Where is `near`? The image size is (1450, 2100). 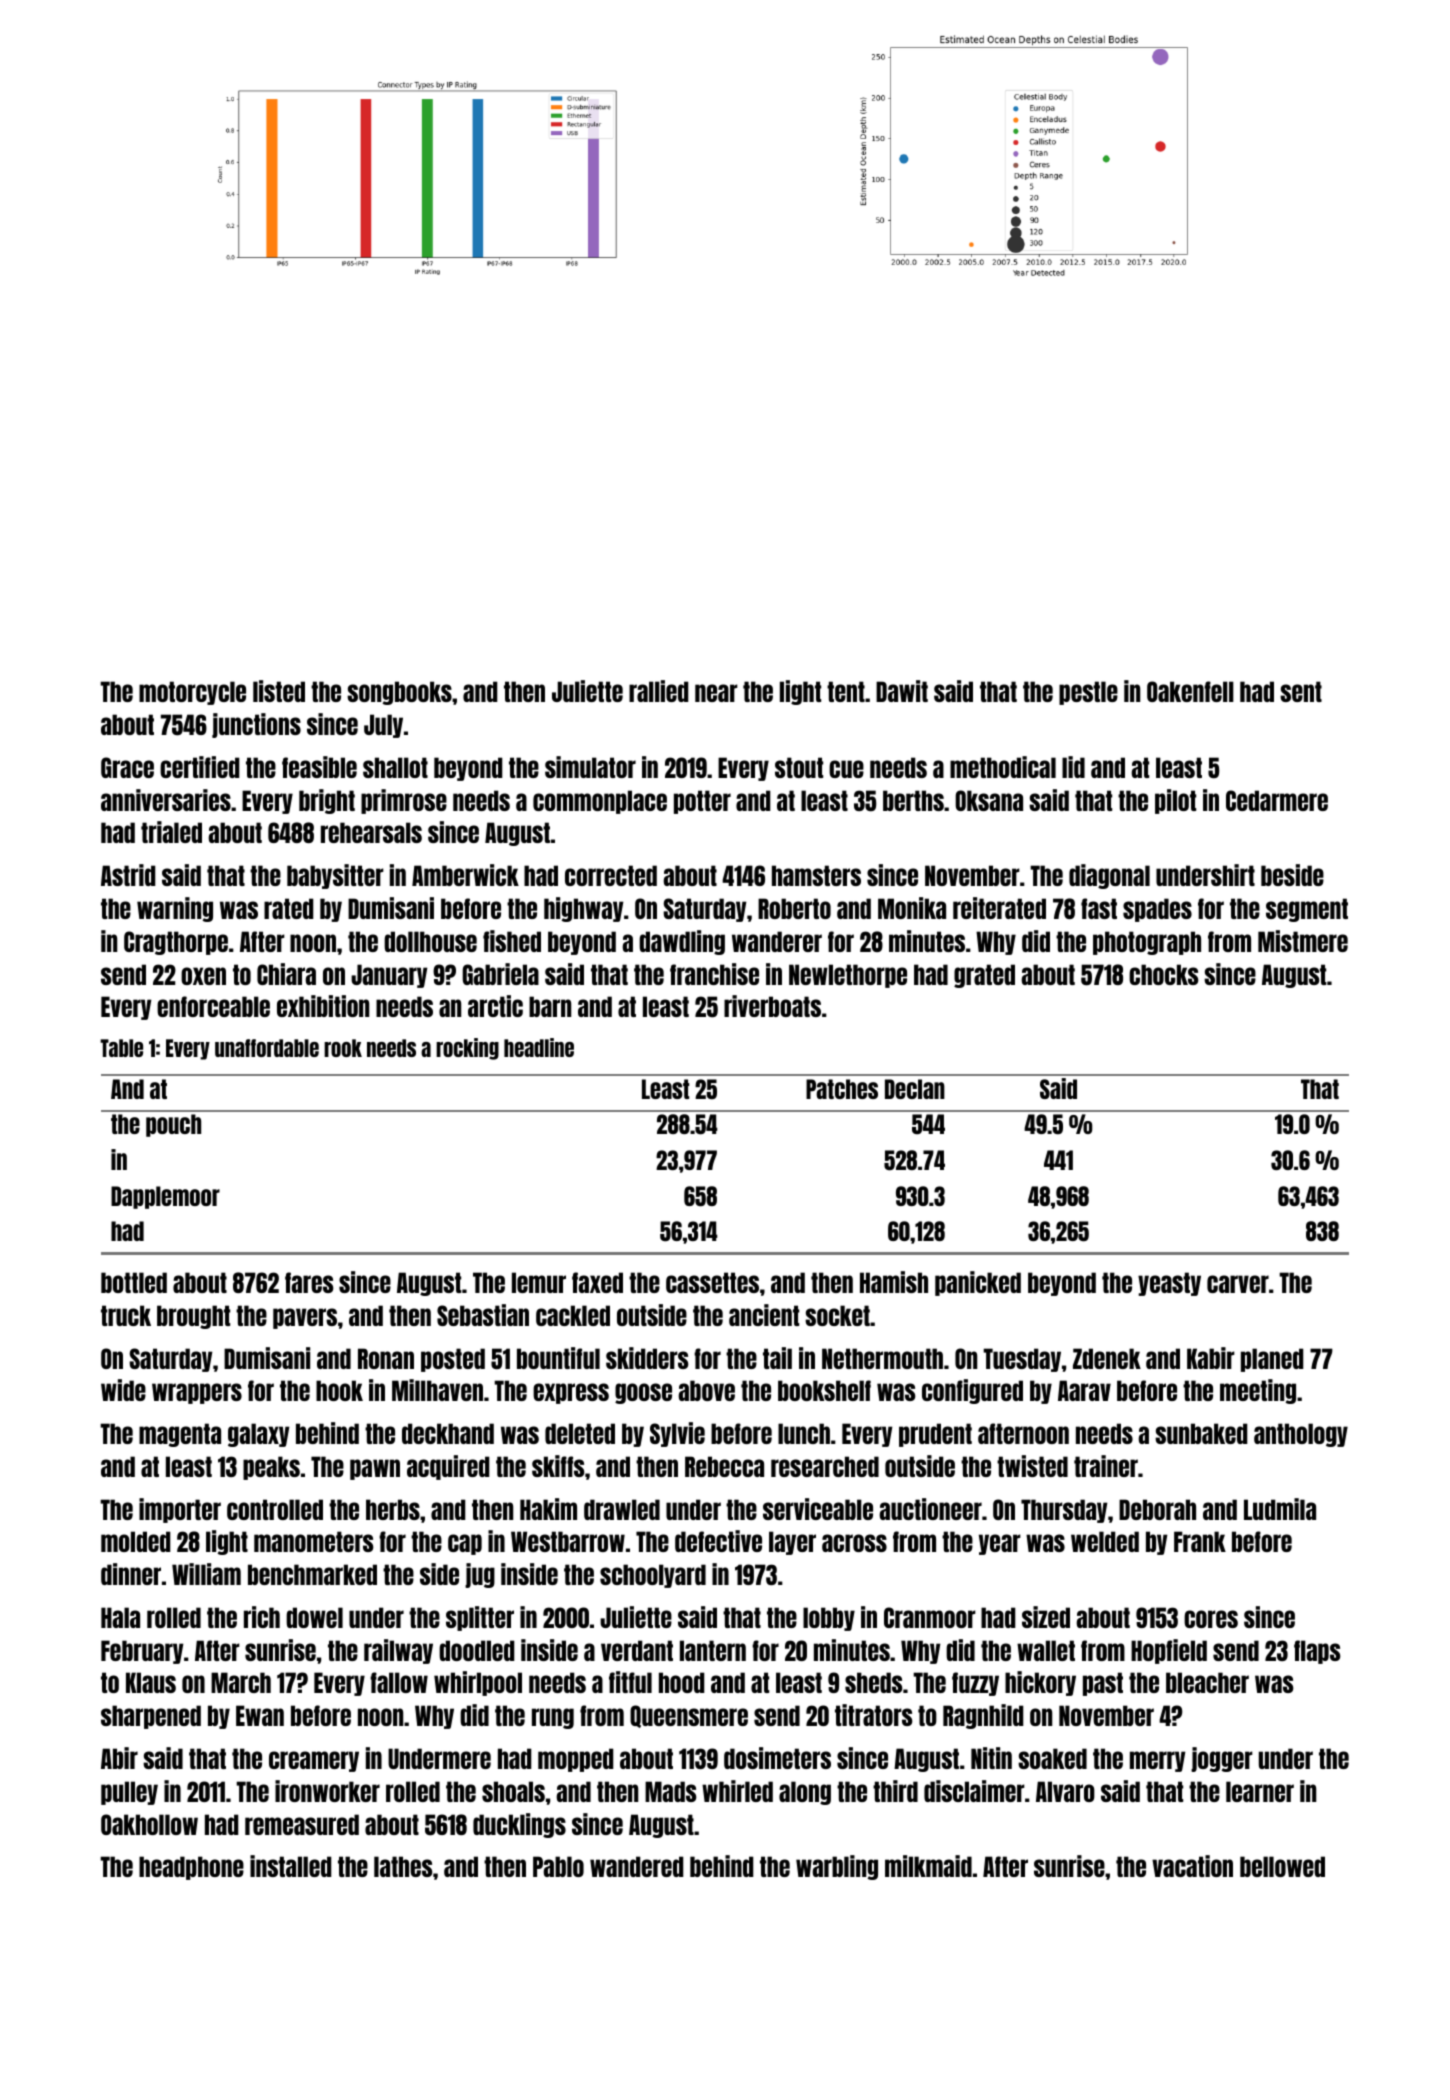 near is located at coordinates (716, 693).
